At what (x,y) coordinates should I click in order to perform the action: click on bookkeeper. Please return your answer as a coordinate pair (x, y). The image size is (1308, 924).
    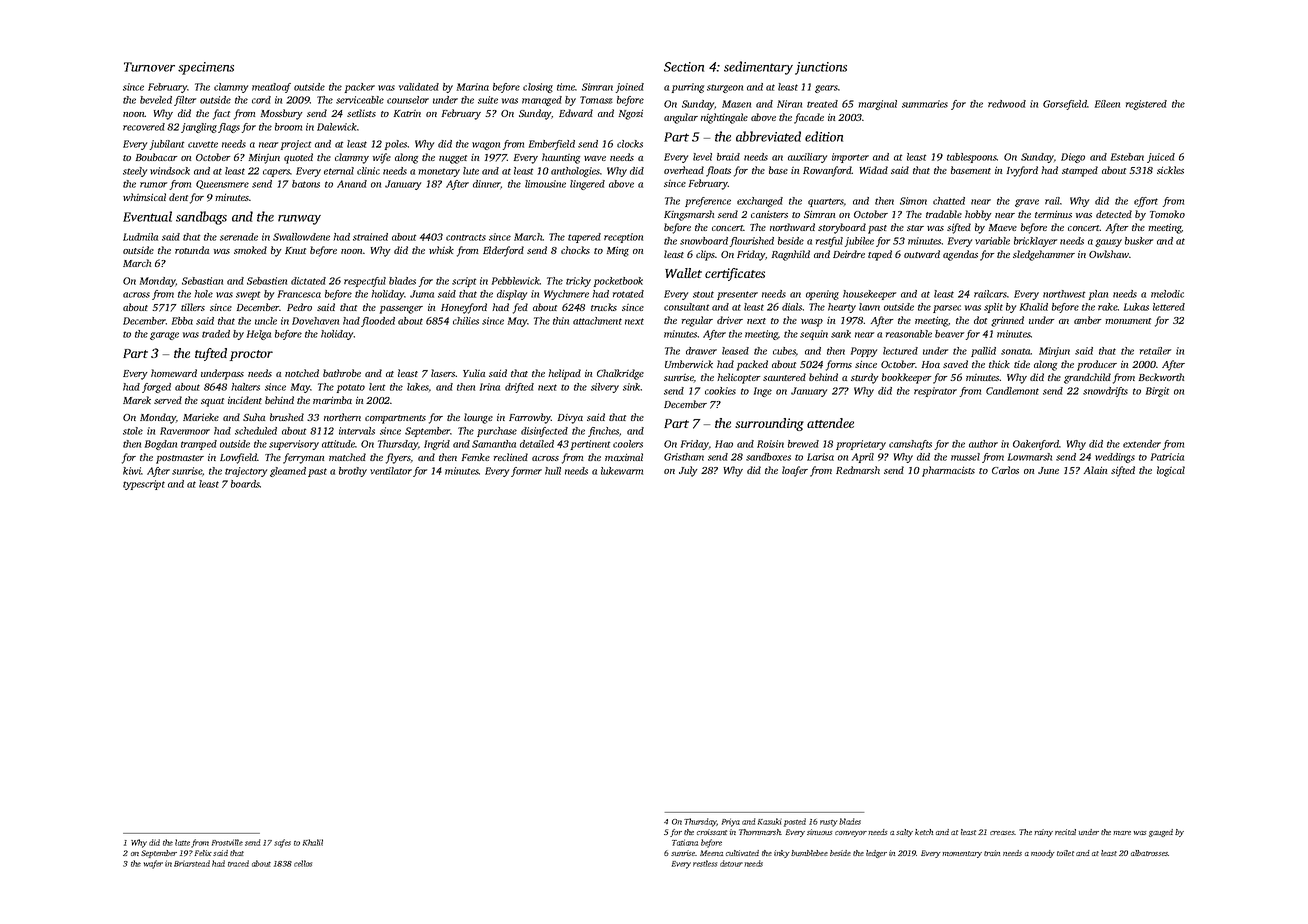
    Looking at the image, I should click on (906, 378).
